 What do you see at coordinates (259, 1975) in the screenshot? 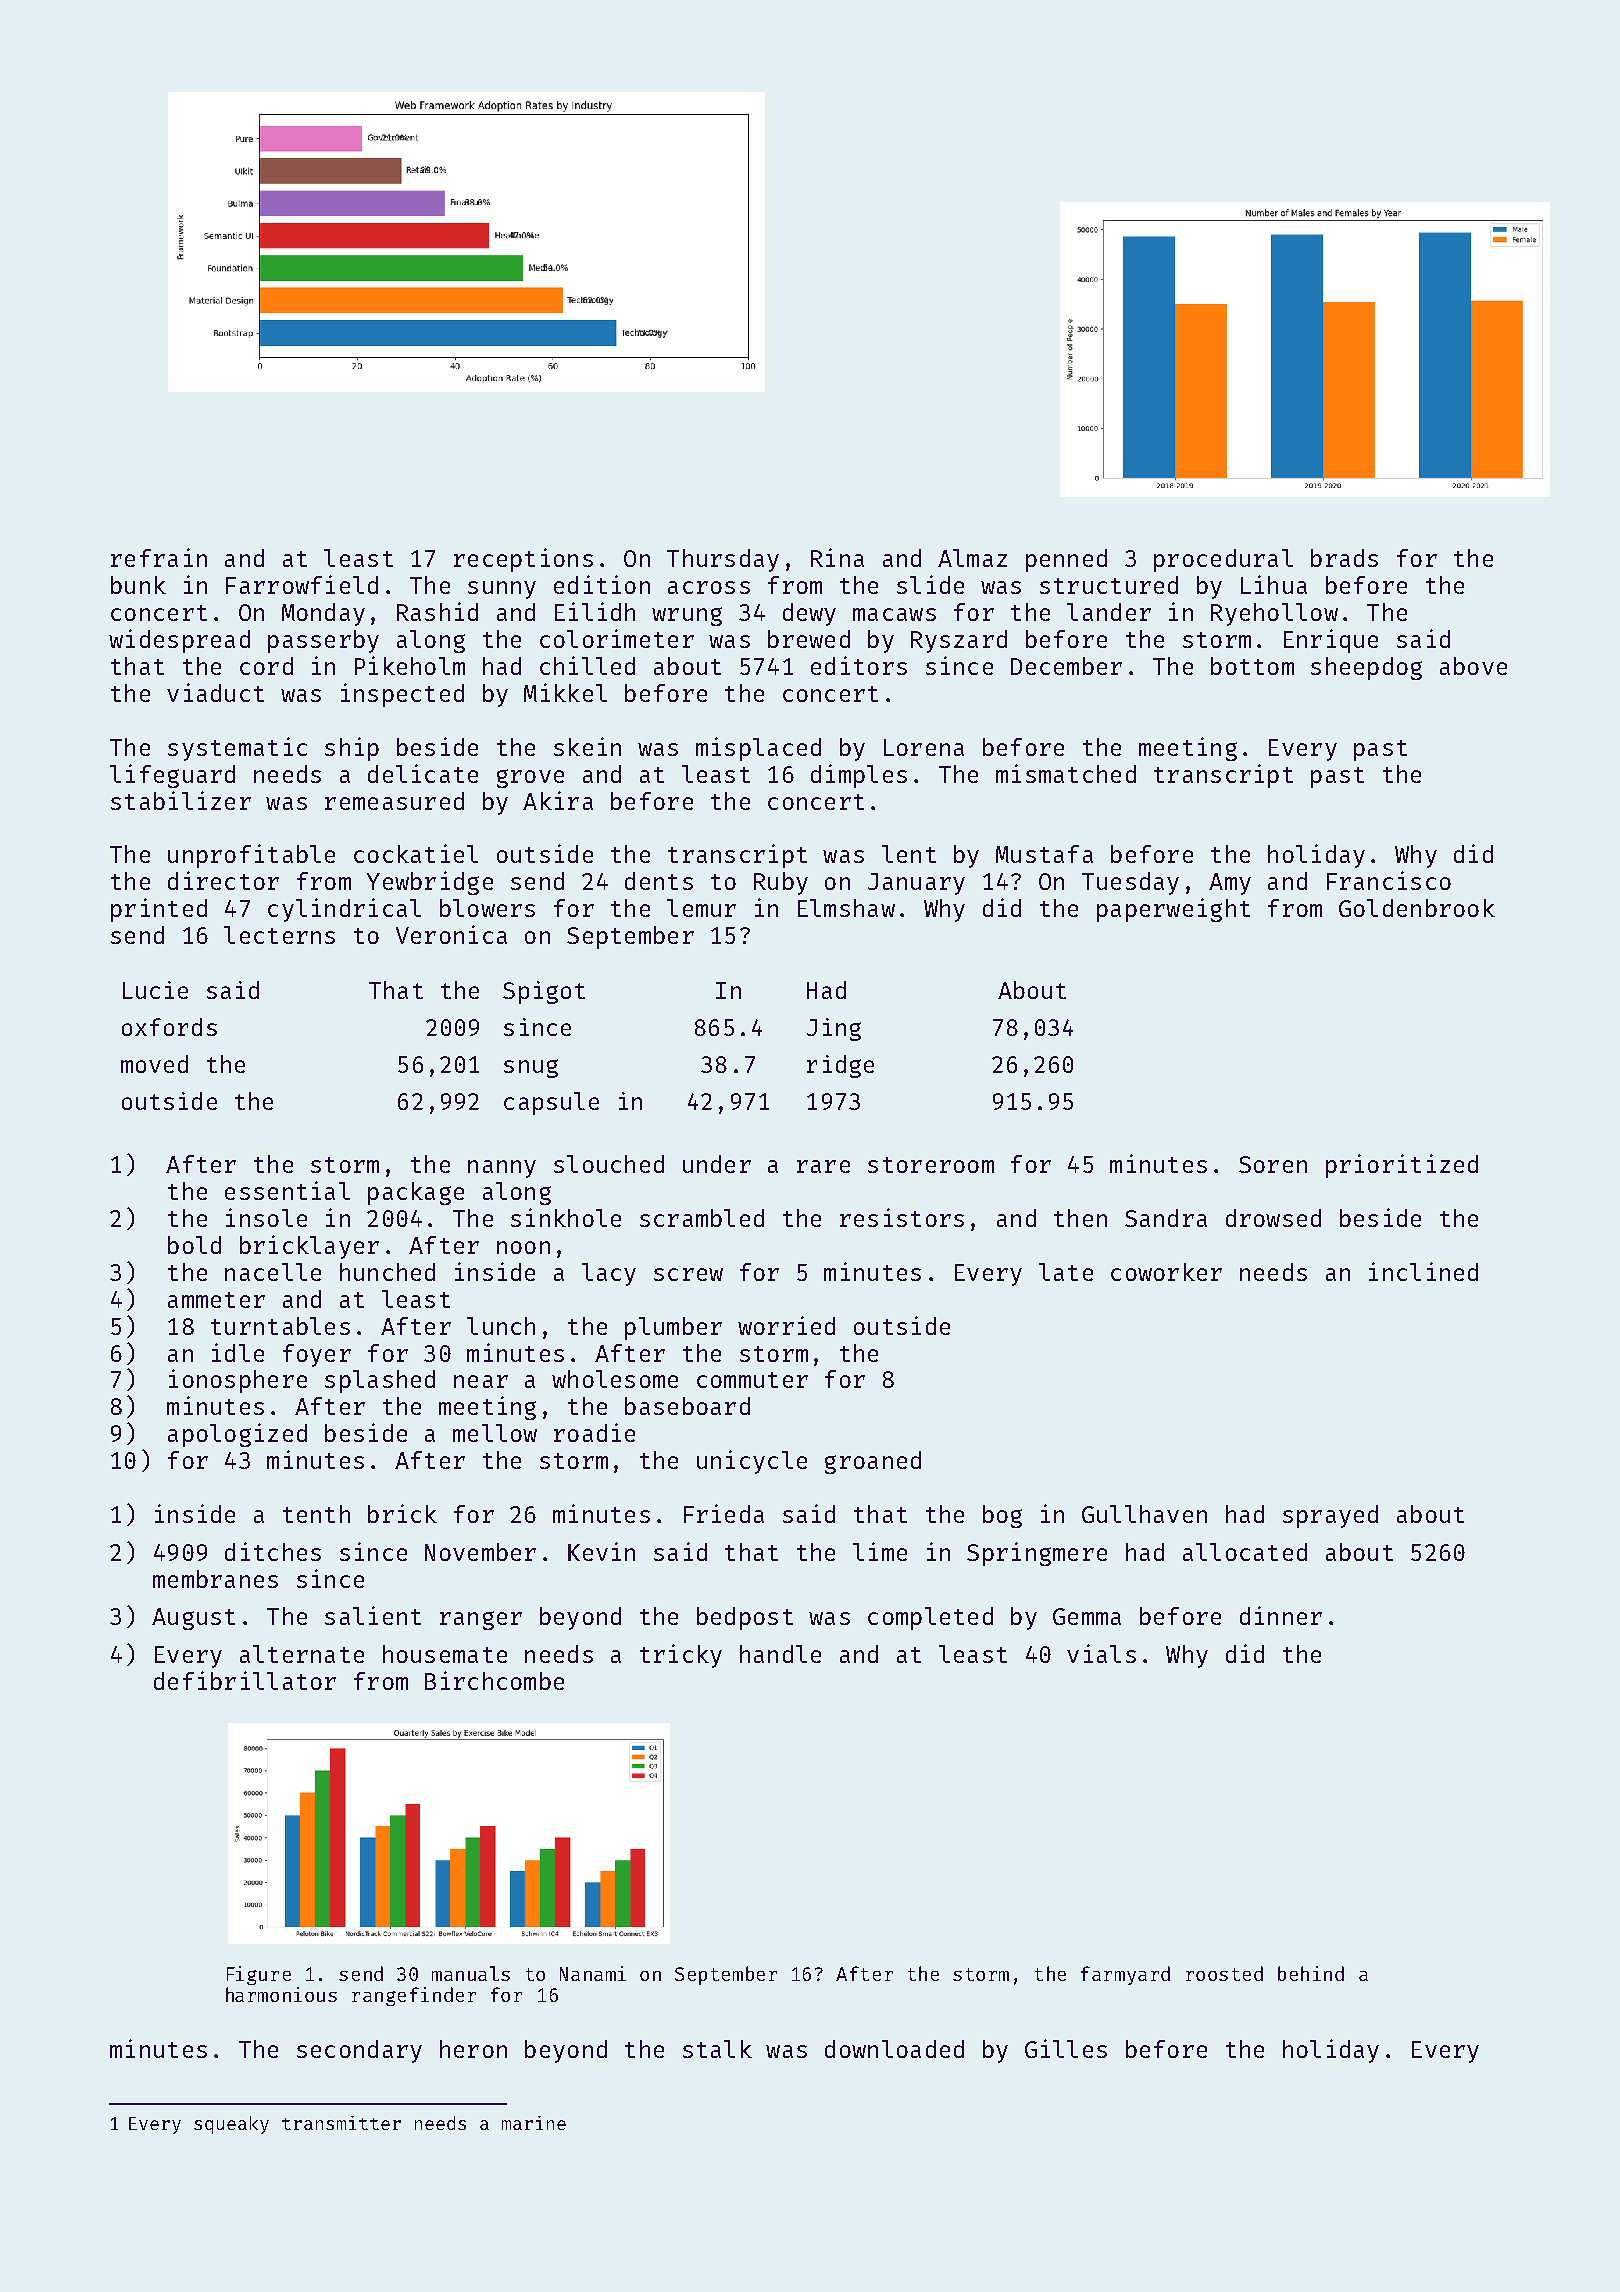
I see `Figure` at bounding box center [259, 1975].
